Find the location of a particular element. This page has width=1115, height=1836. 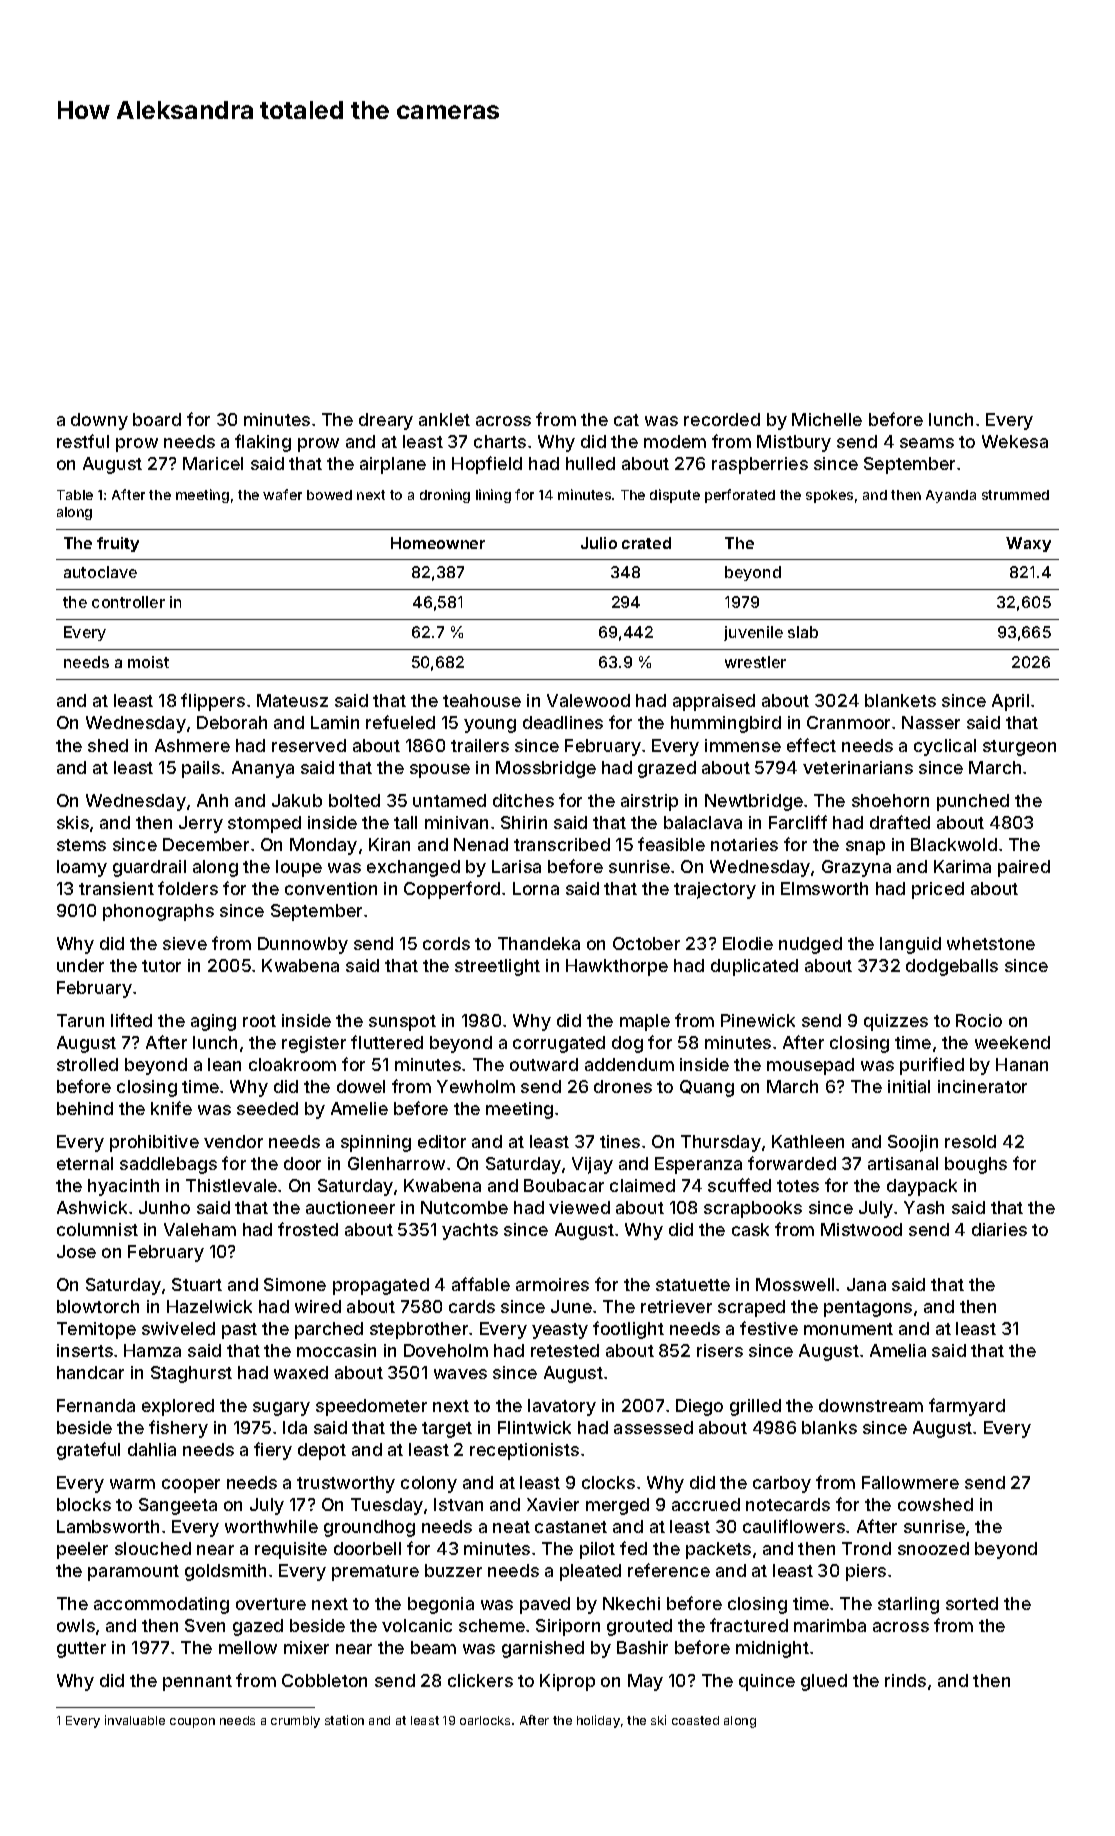

Wekesa is located at coordinates (1015, 441).
